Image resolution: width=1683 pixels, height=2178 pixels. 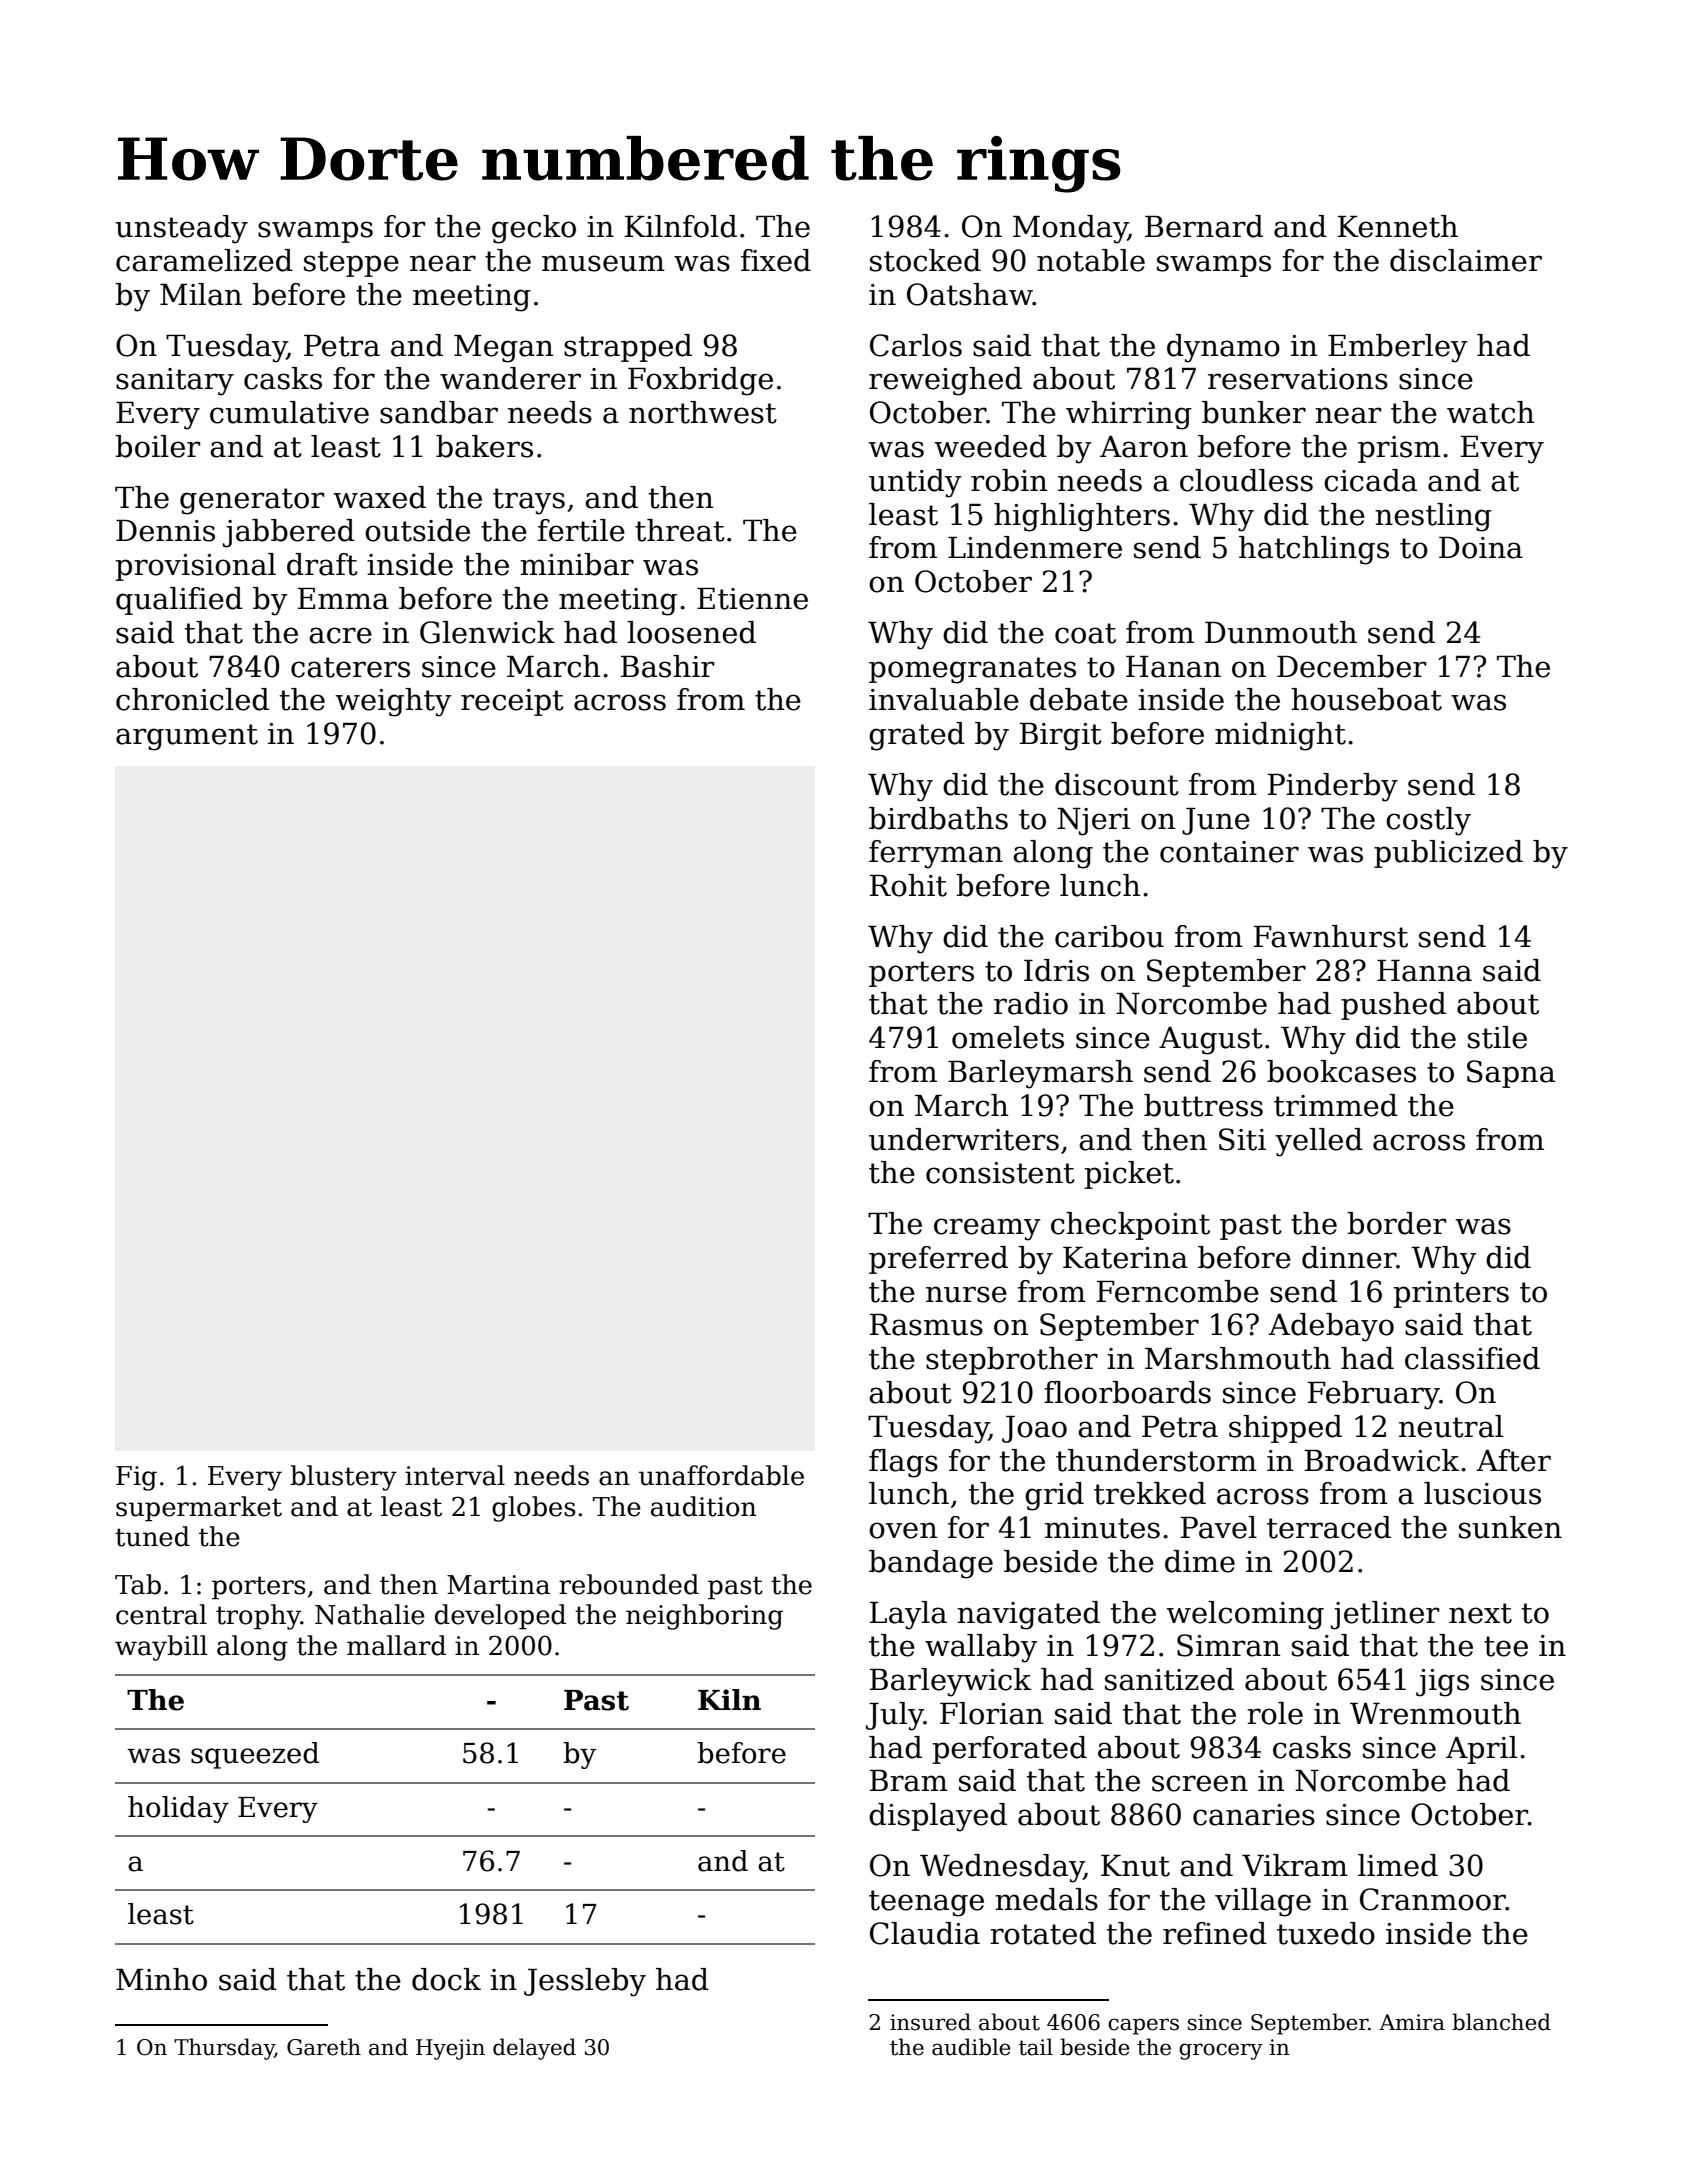 I want to click on Rohit, so click(x=908, y=885).
